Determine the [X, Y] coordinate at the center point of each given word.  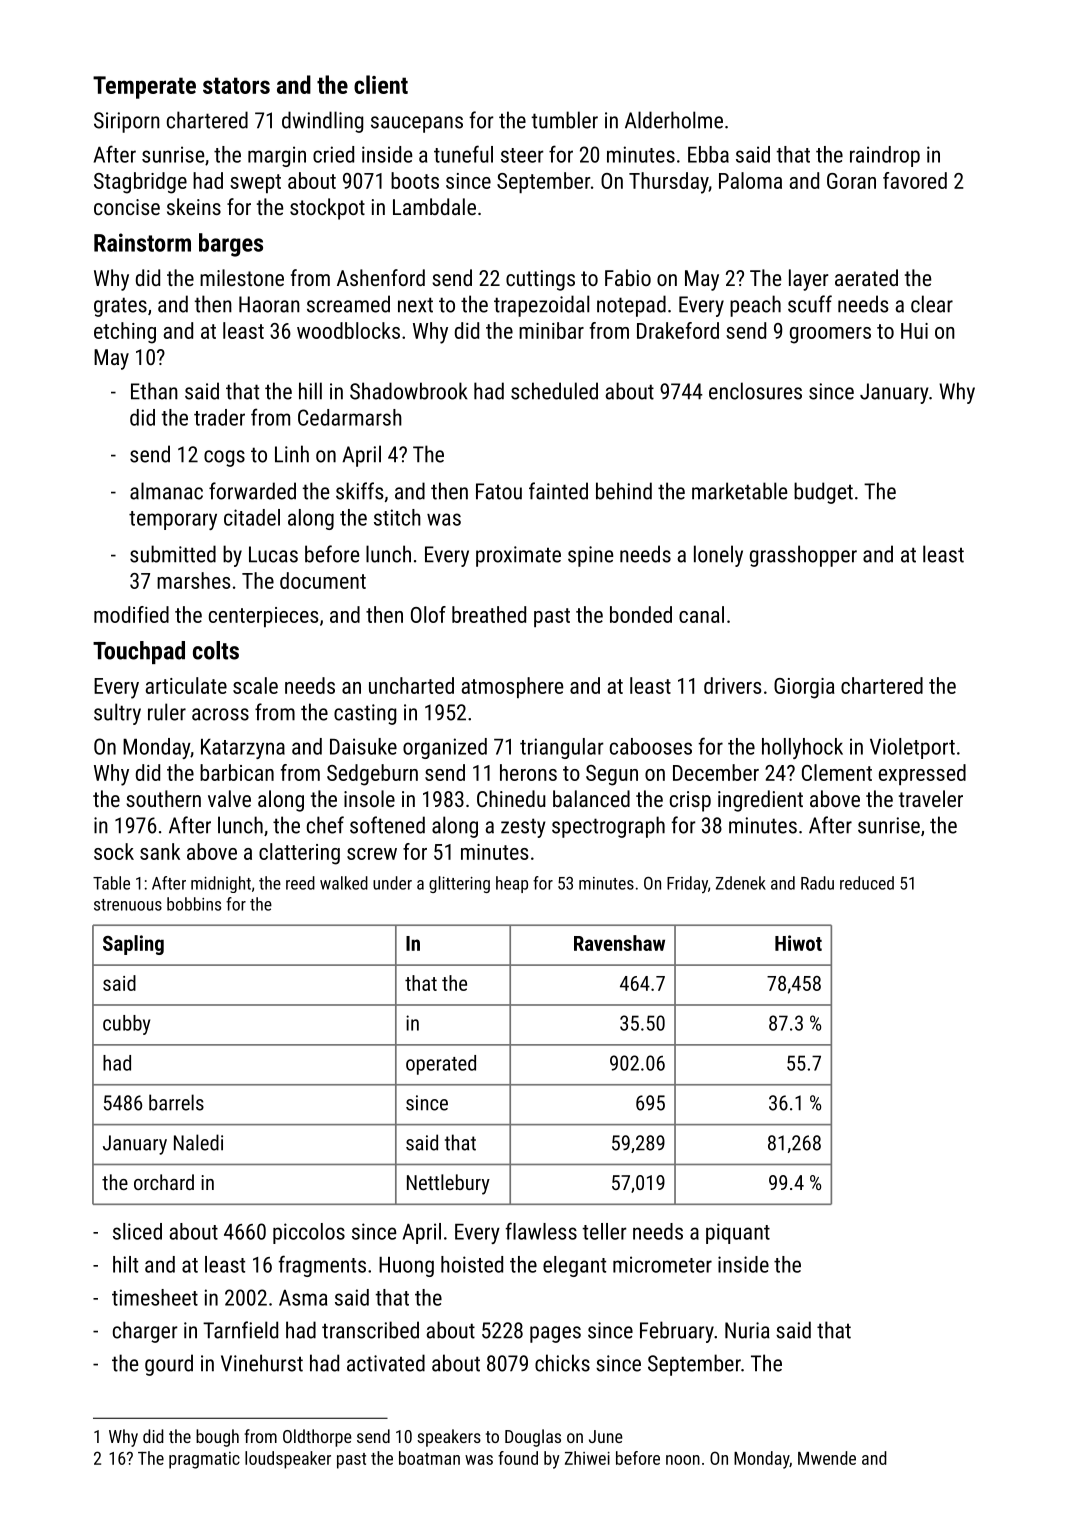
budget [823, 493]
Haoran [269, 304]
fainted [558, 491]
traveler [931, 798]
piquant [738, 1233]
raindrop [885, 156]
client [381, 84]
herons [528, 772]
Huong [406, 1267]
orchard [164, 1182]
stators [236, 85]
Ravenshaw [619, 943]
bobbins [194, 904]
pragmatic [204, 1460]
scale [255, 685]
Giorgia [804, 688]
